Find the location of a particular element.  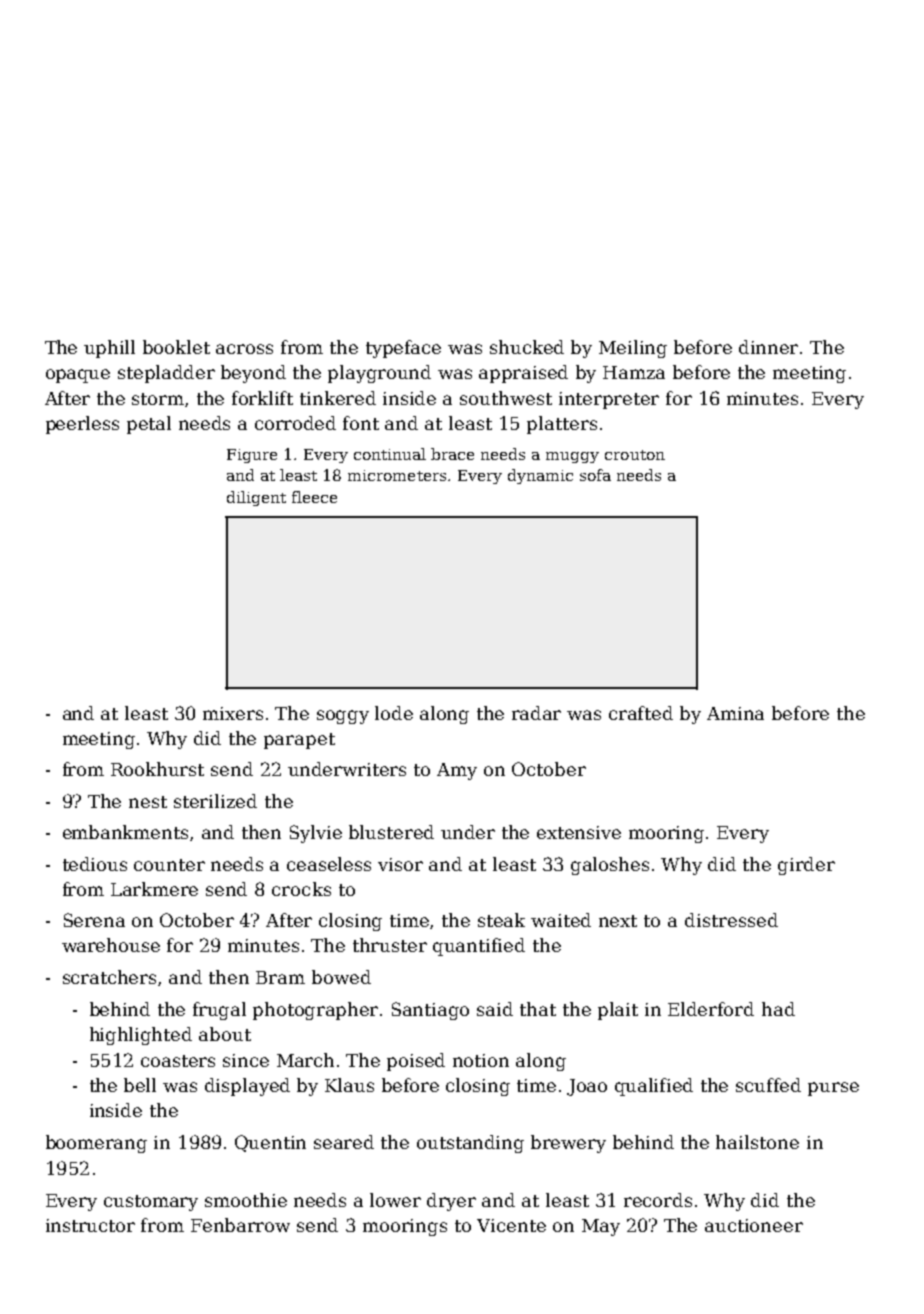

instructor is located at coordinates (90, 1225).
